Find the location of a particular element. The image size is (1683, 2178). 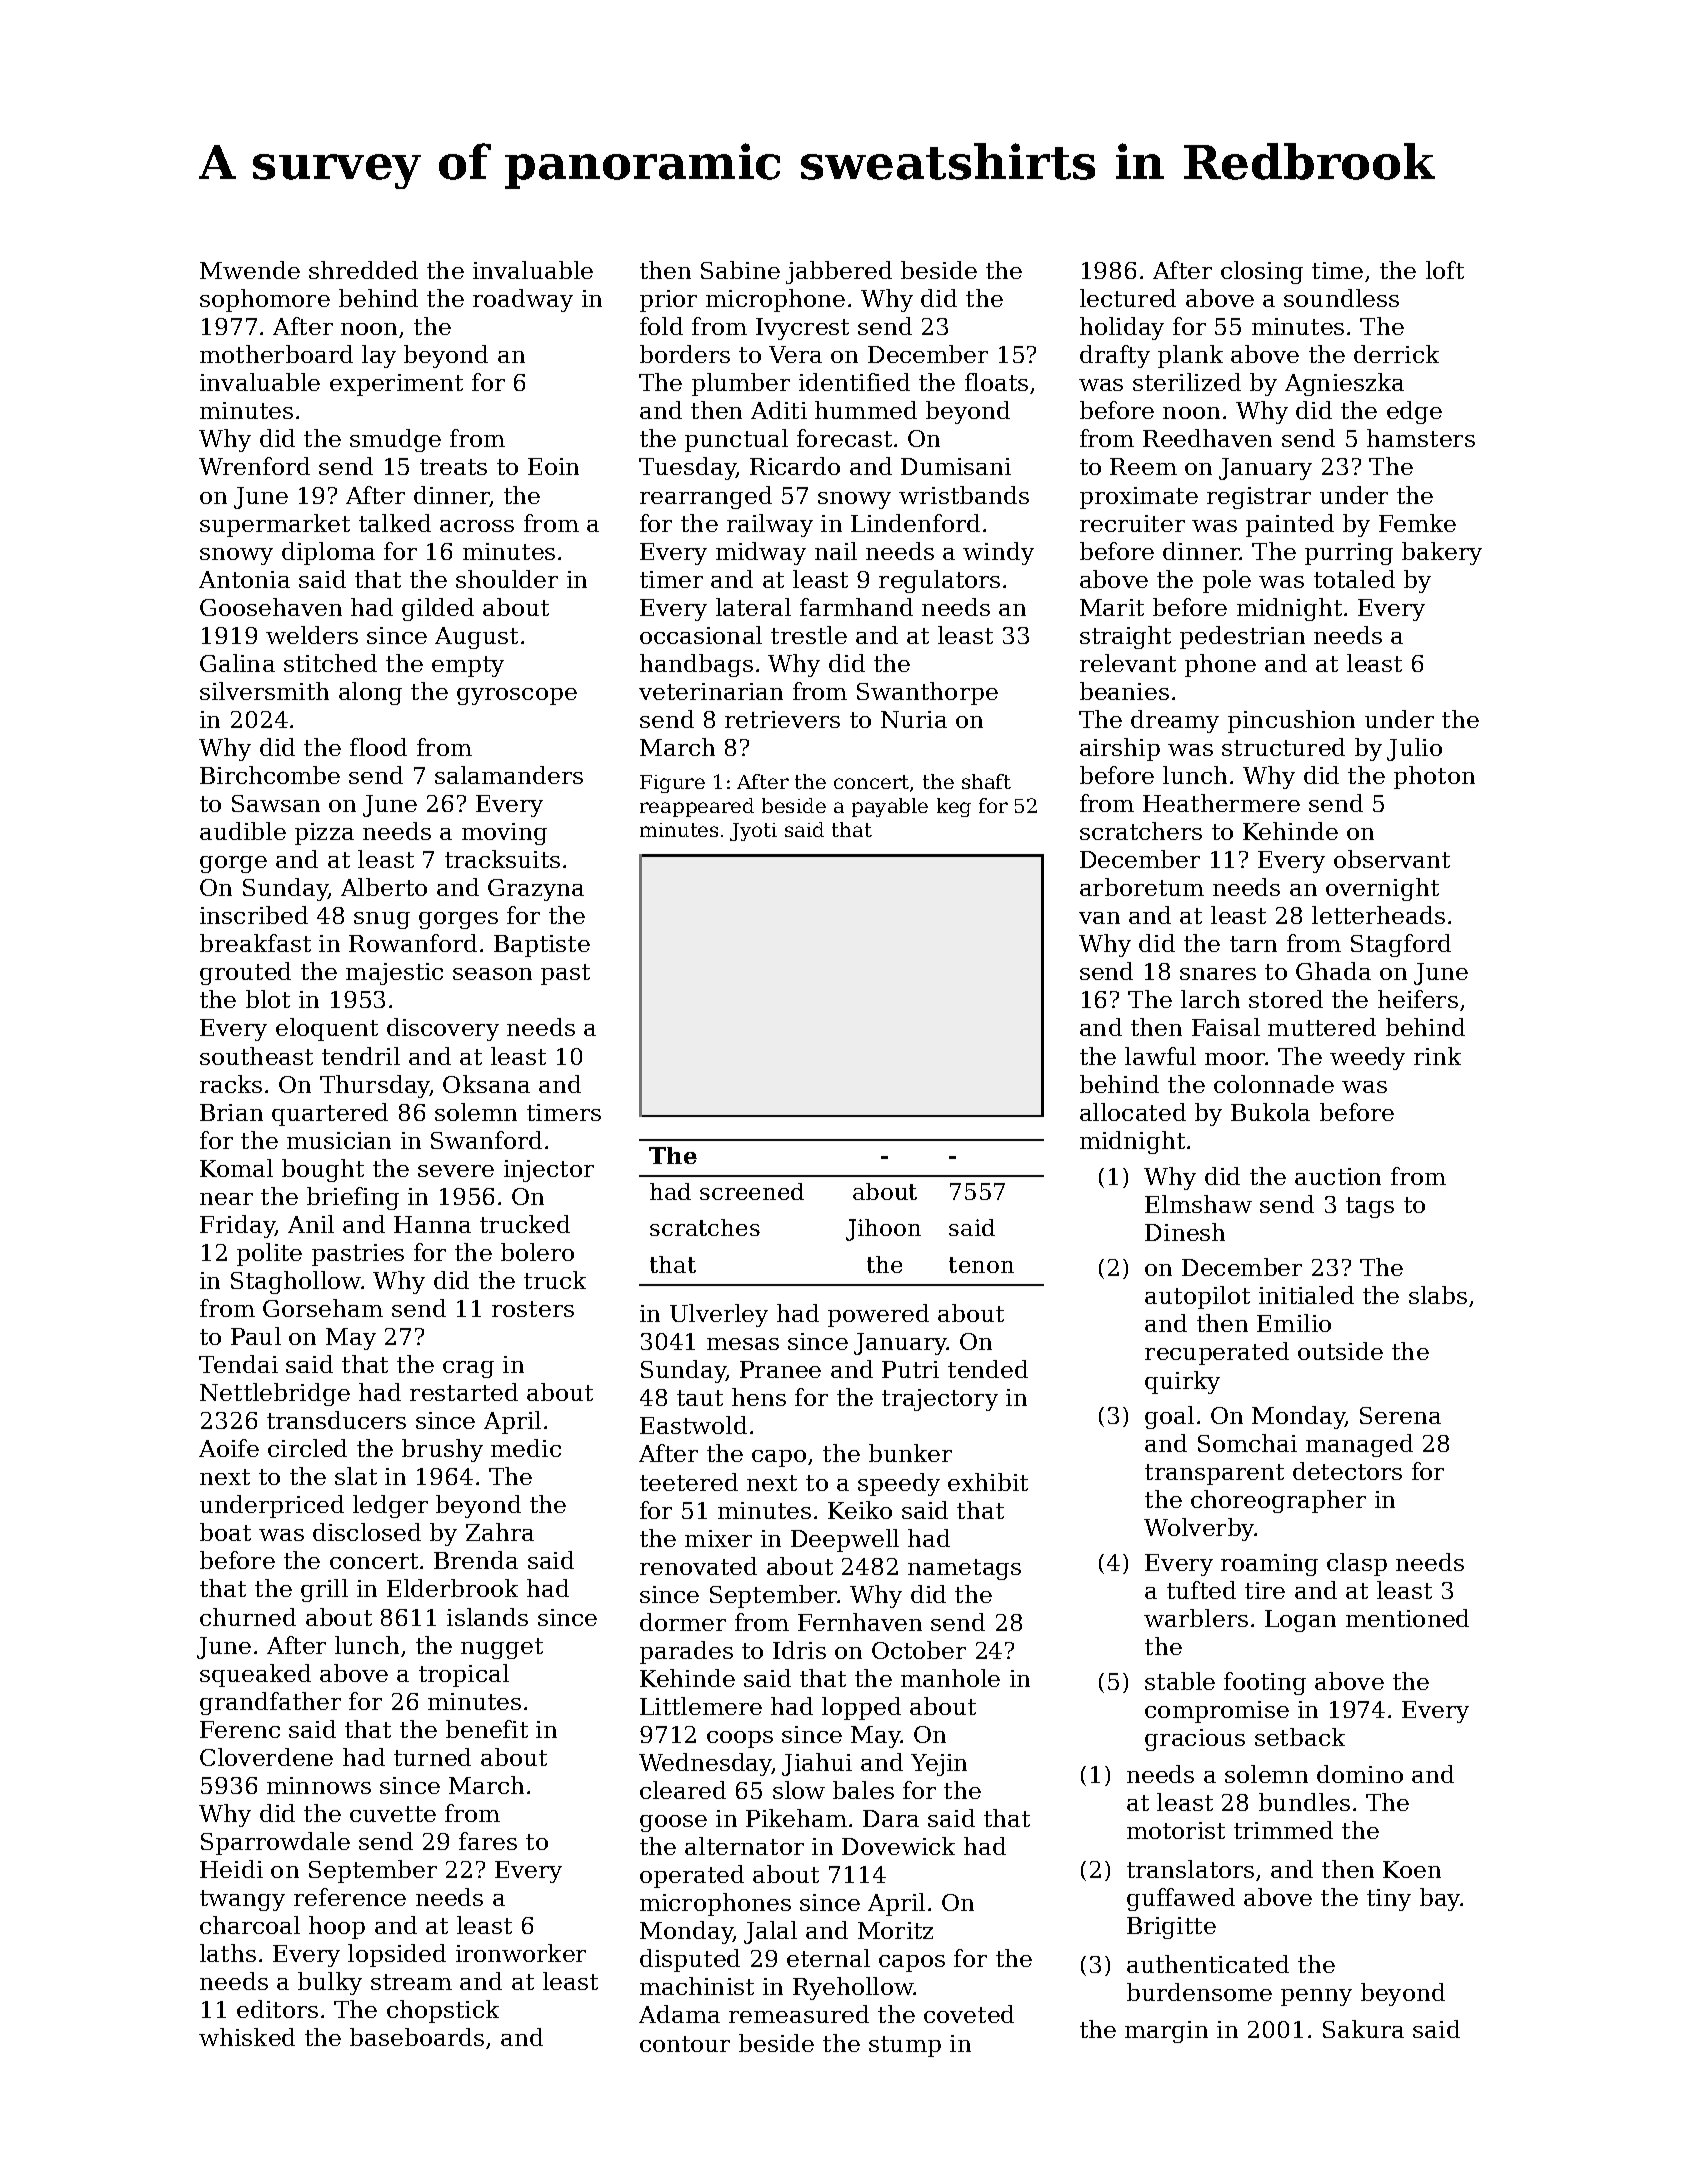

lay is located at coordinates (379, 356).
